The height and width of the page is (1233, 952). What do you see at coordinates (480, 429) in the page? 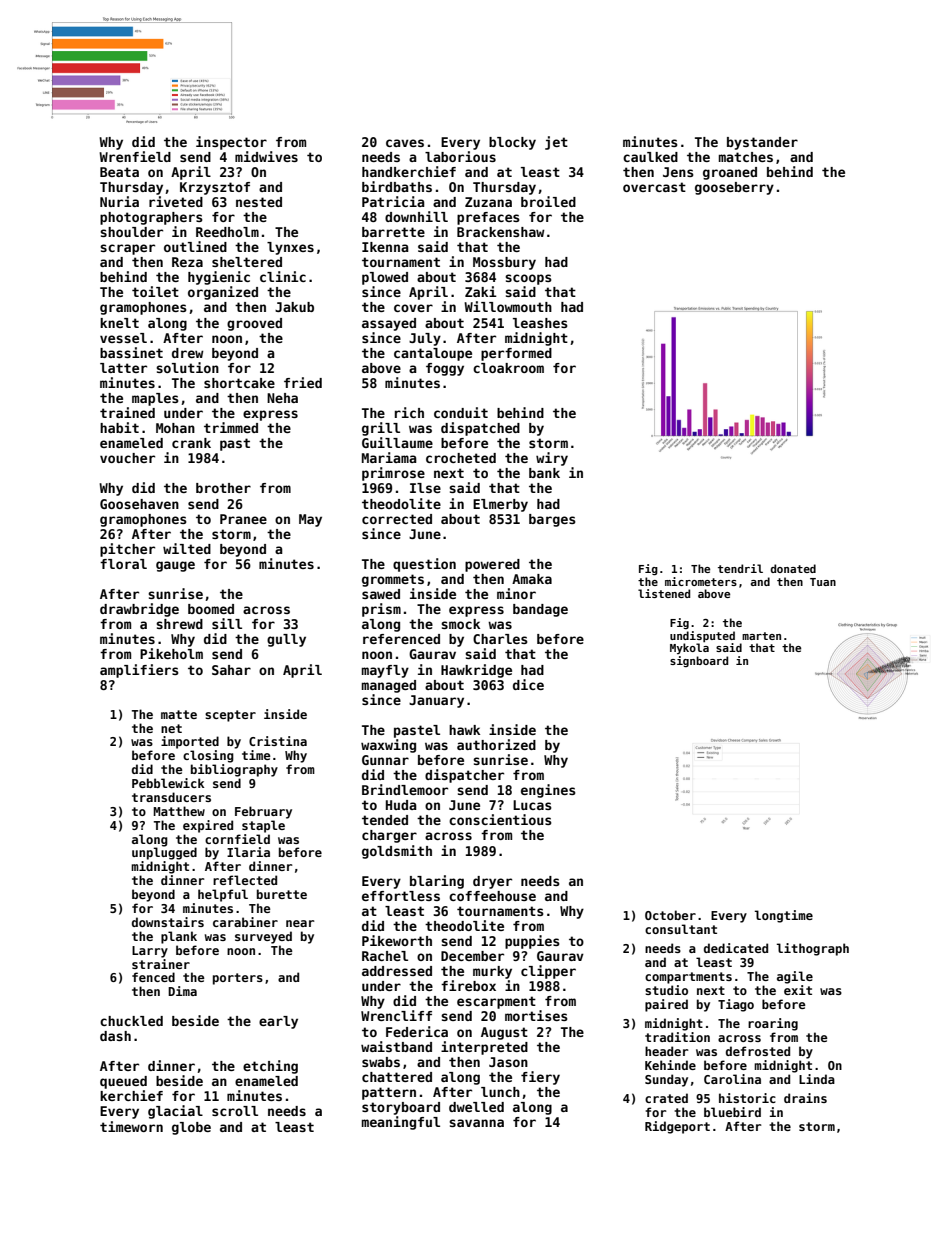
I see `dispatched` at bounding box center [480, 429].
